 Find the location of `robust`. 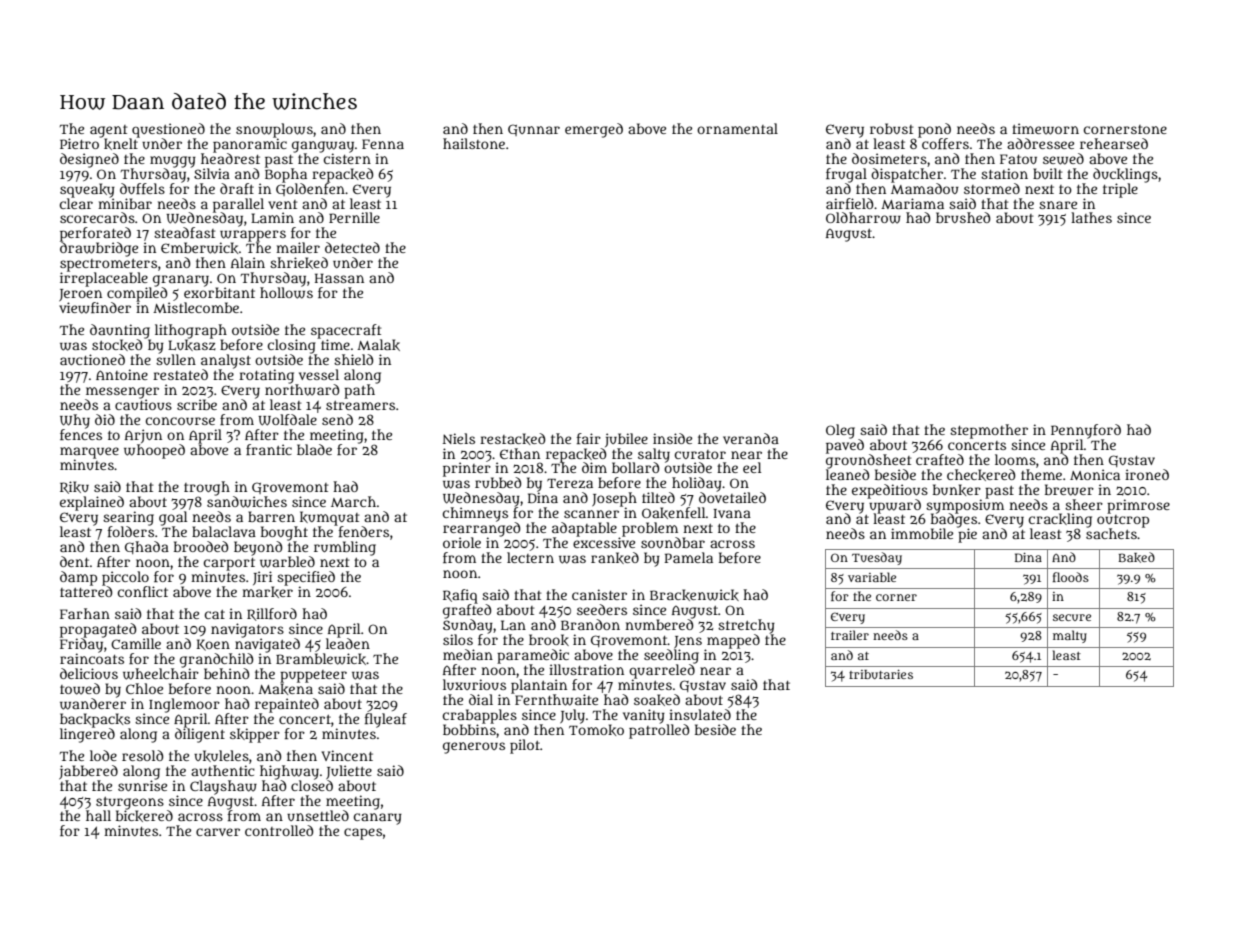

robust is located at coordinates (891, 128).
